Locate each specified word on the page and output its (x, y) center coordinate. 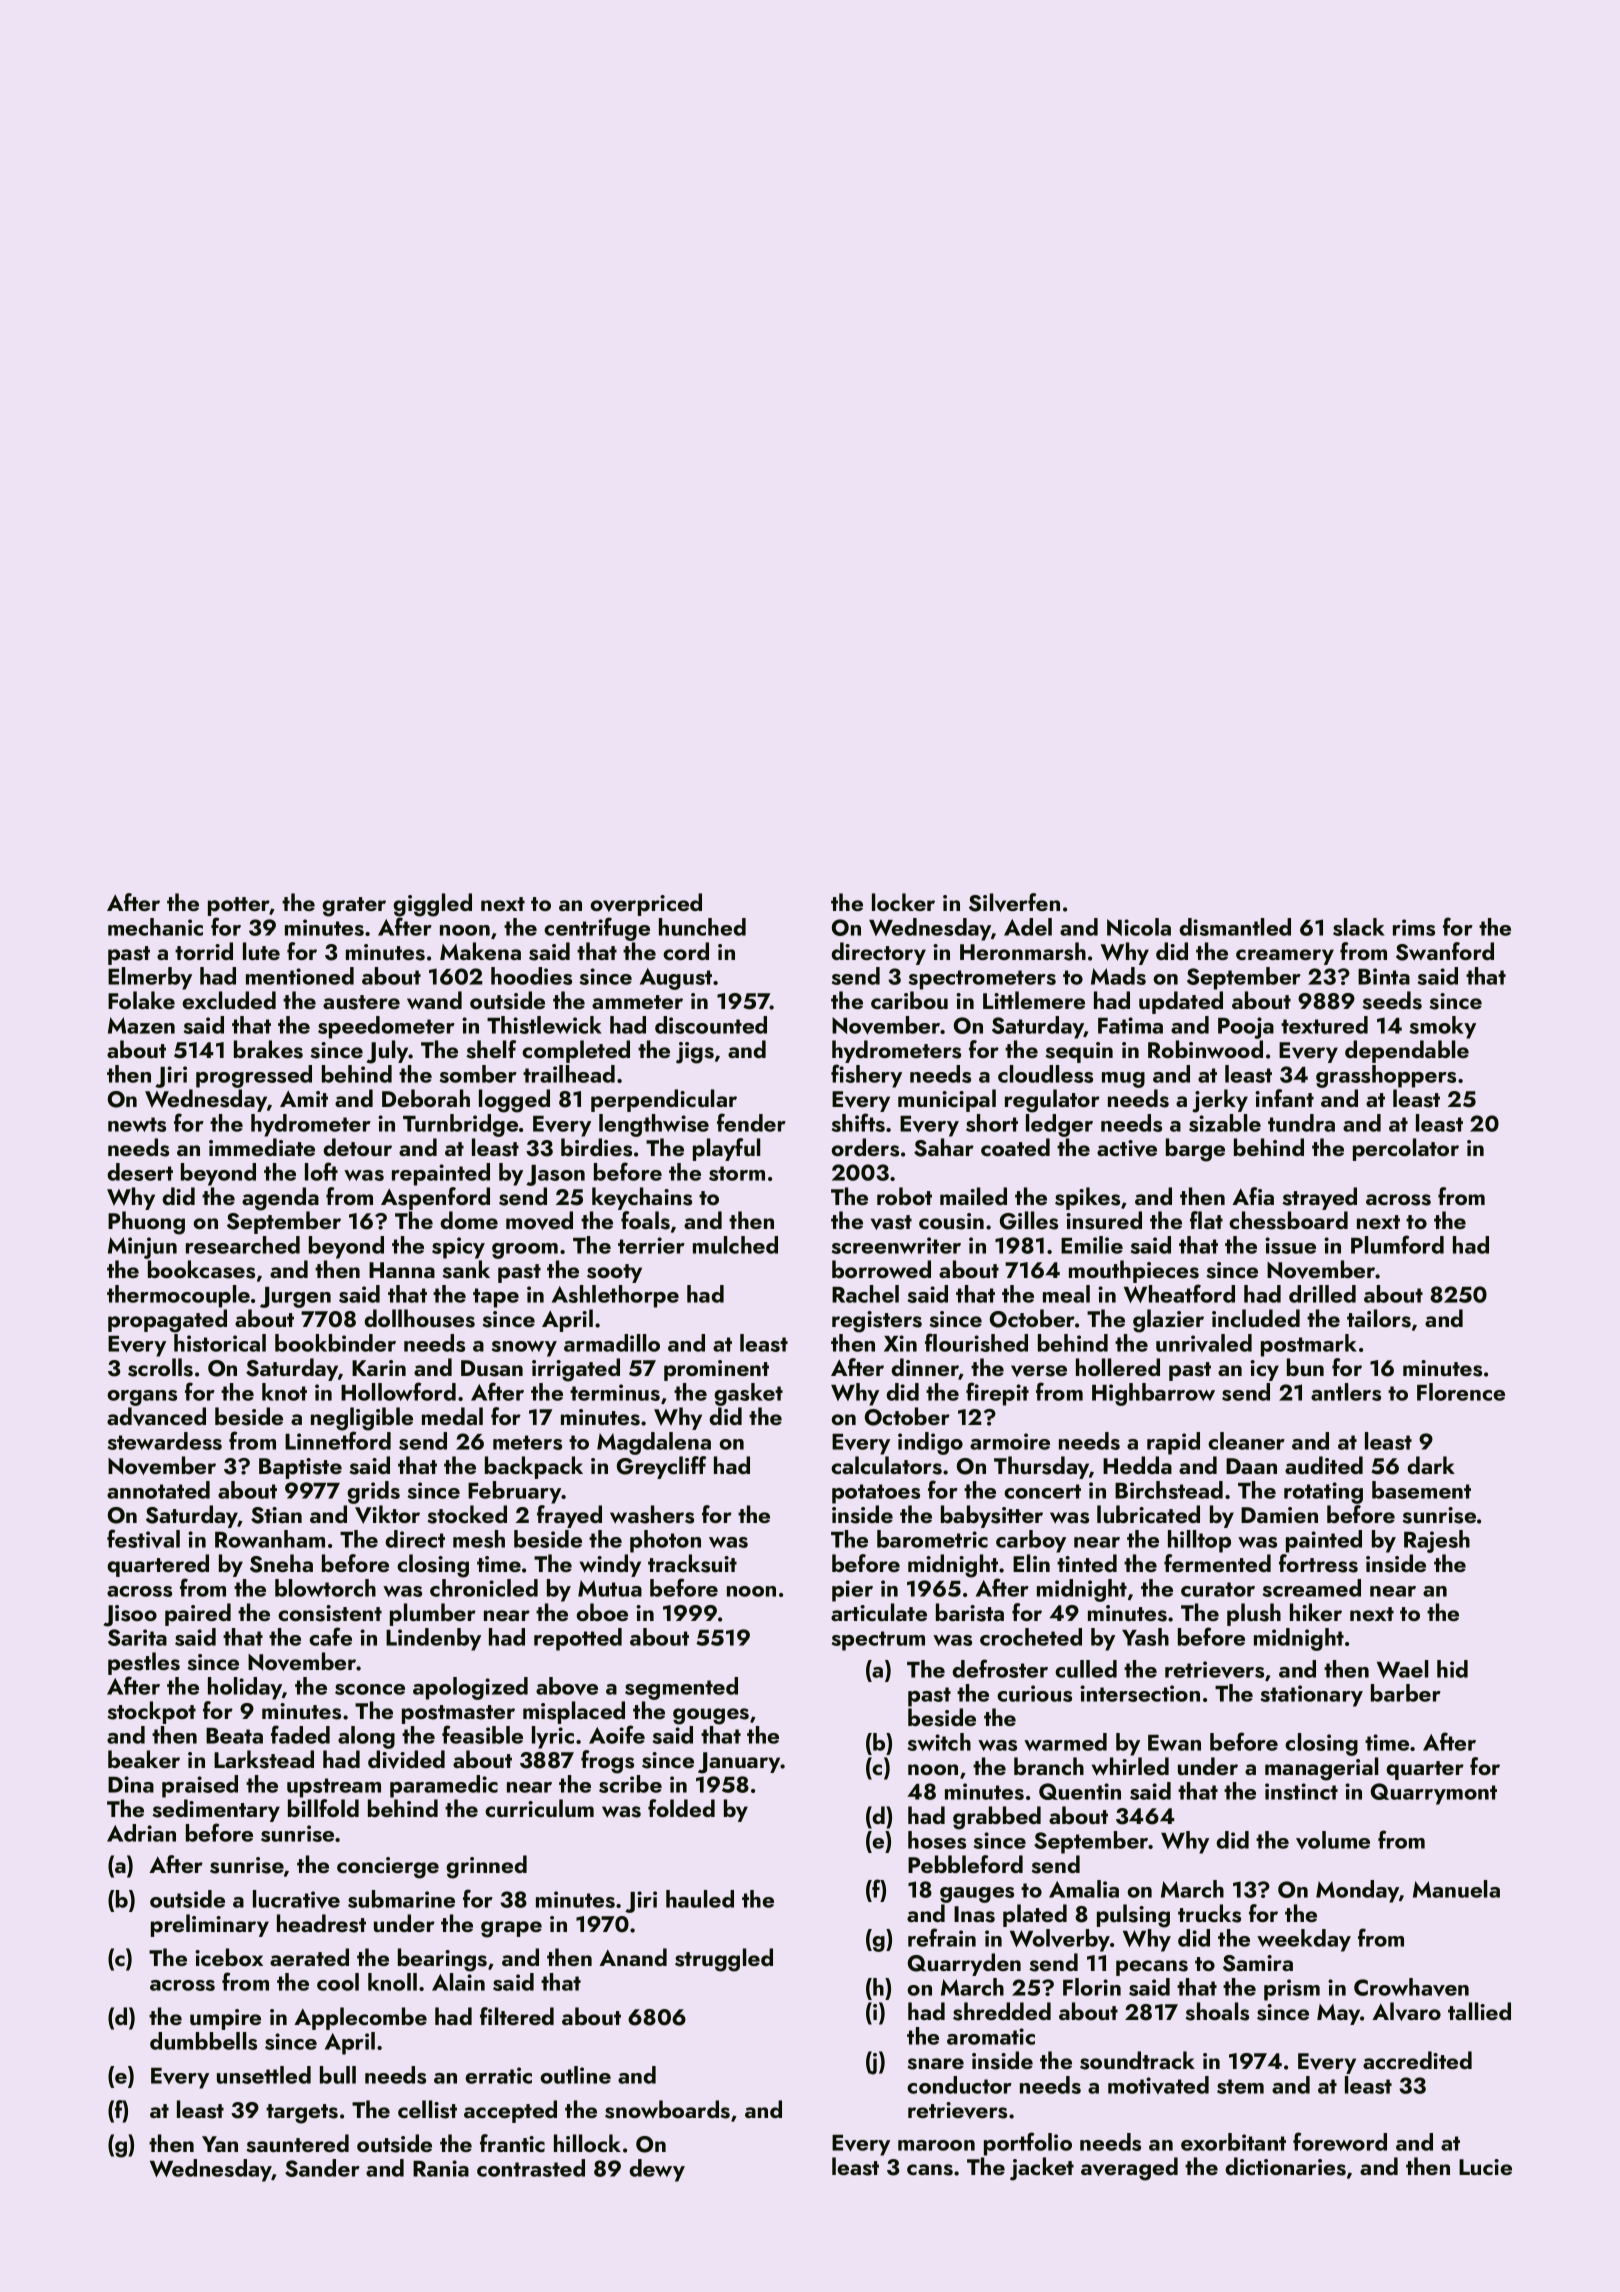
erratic (498, 2075)
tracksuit (692, 1563)
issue (1290, 1245)
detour (357, 1147)
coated (1015, 1147)
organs (142, 1398)
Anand (633, 1957)
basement (1421, 1490)
